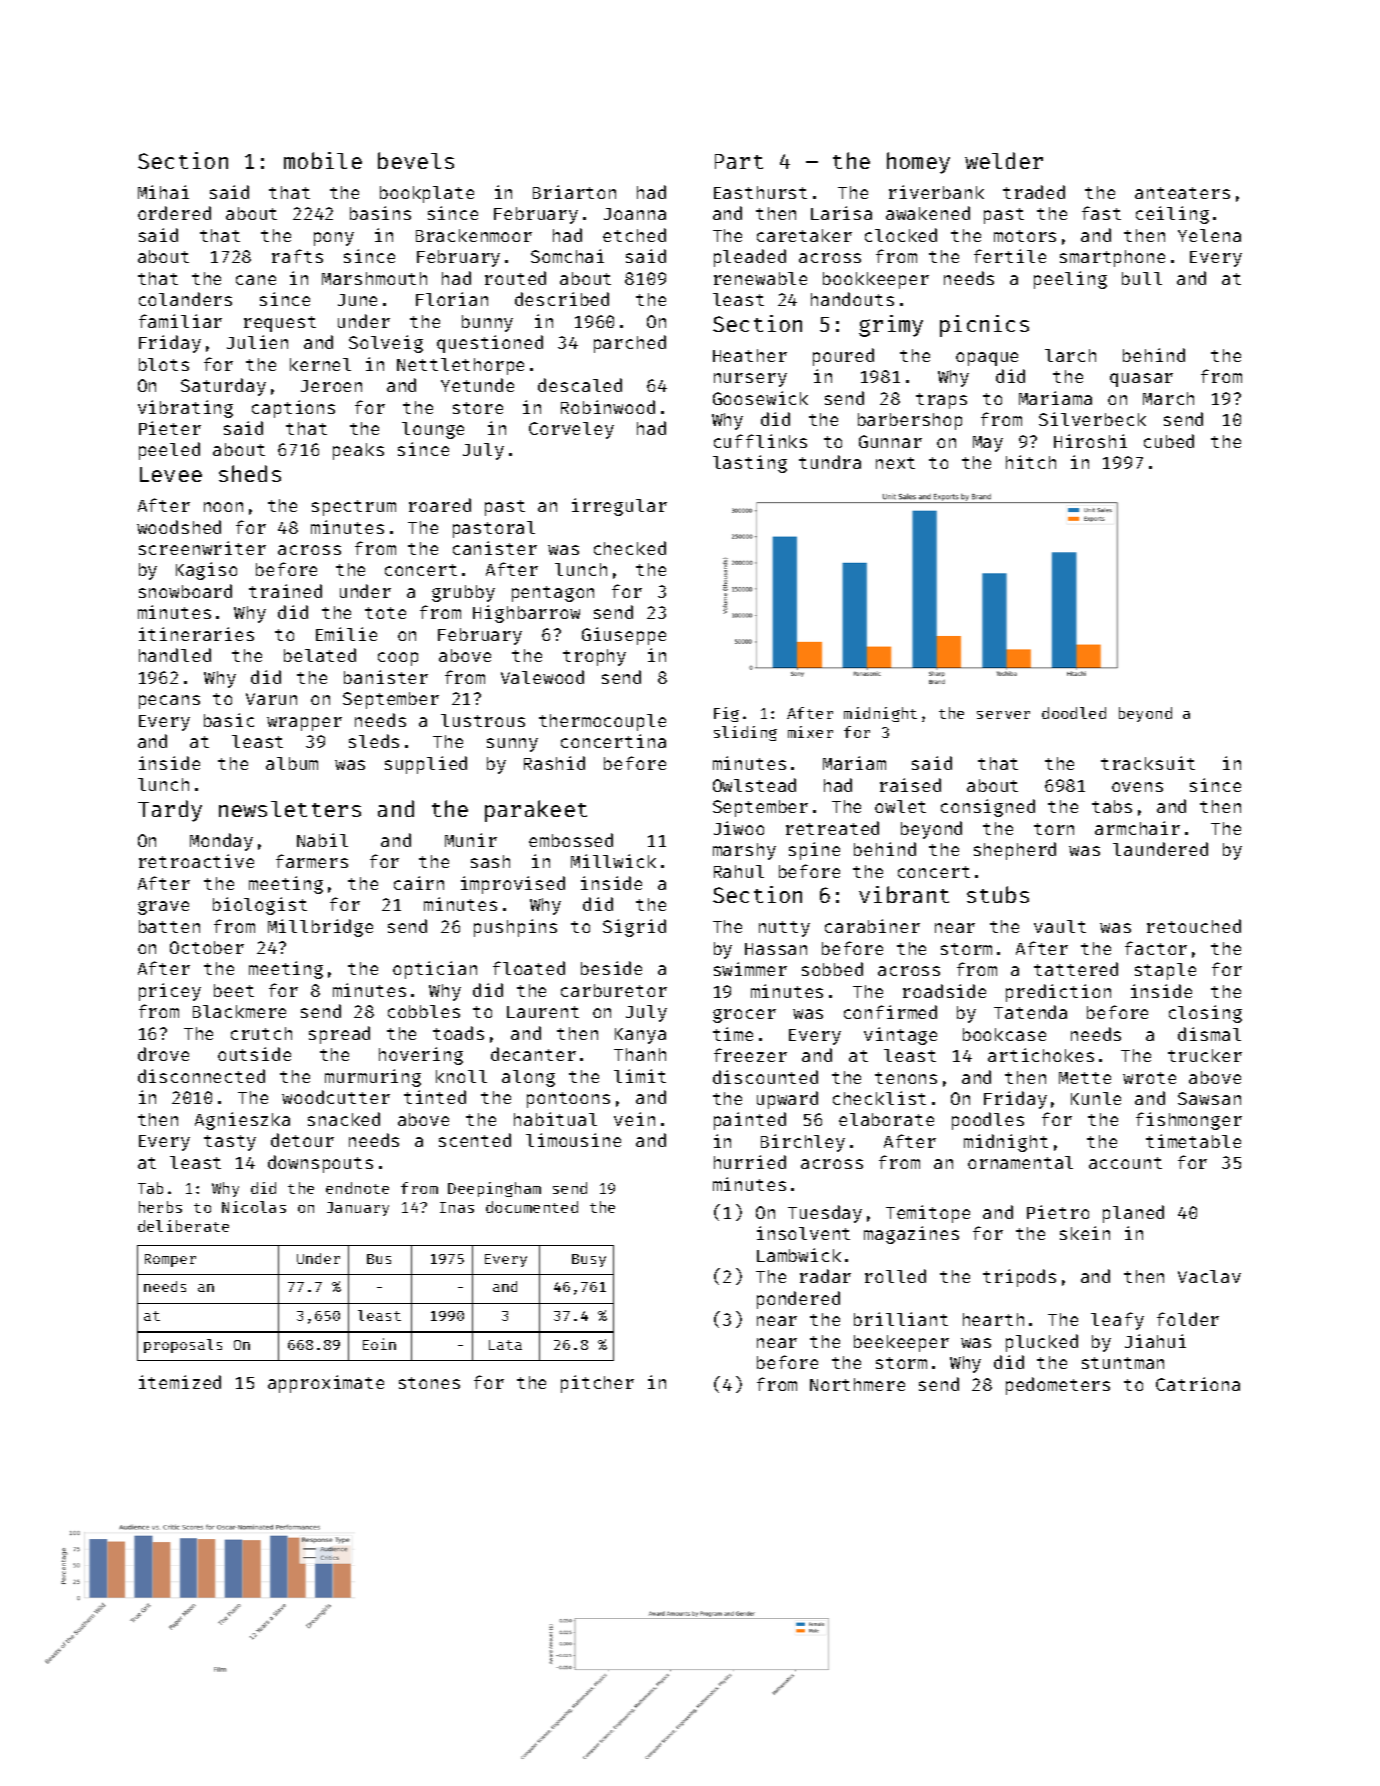  Describe the element at coordinates (619, 507) in the image. I see `irregular` at that location.
